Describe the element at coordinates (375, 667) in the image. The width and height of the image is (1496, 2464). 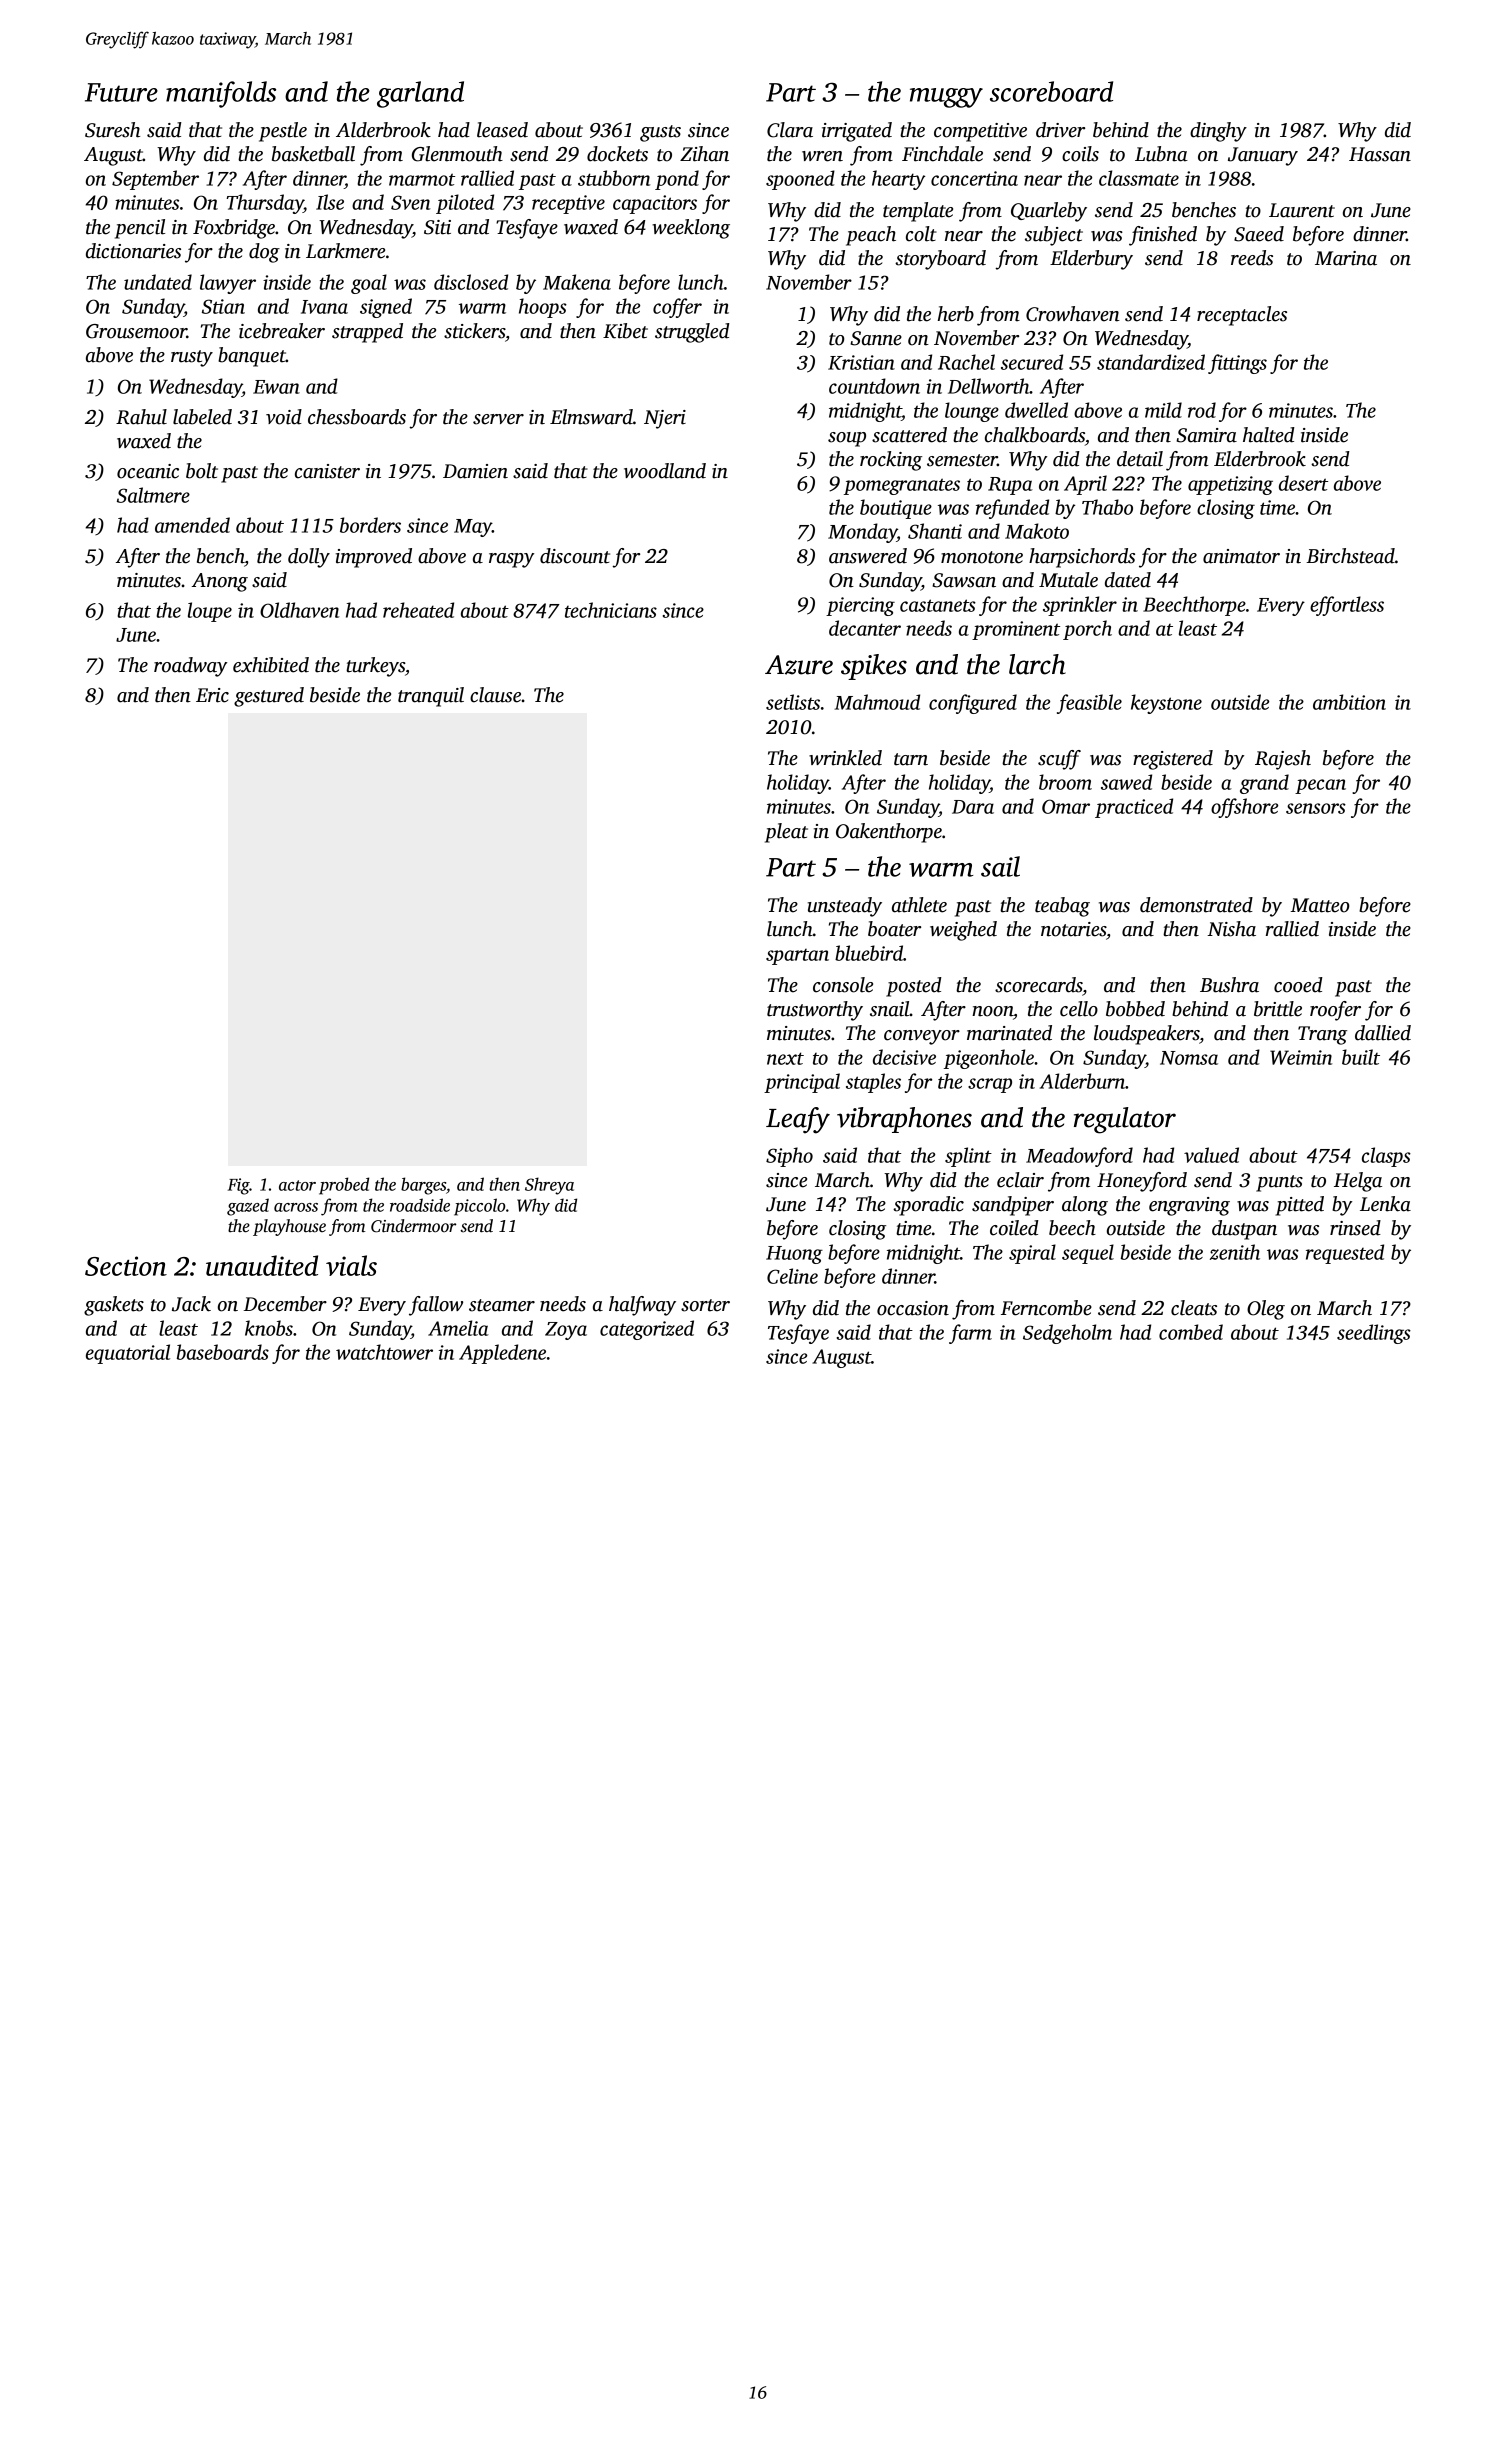
I see `turkeys` at that location.
